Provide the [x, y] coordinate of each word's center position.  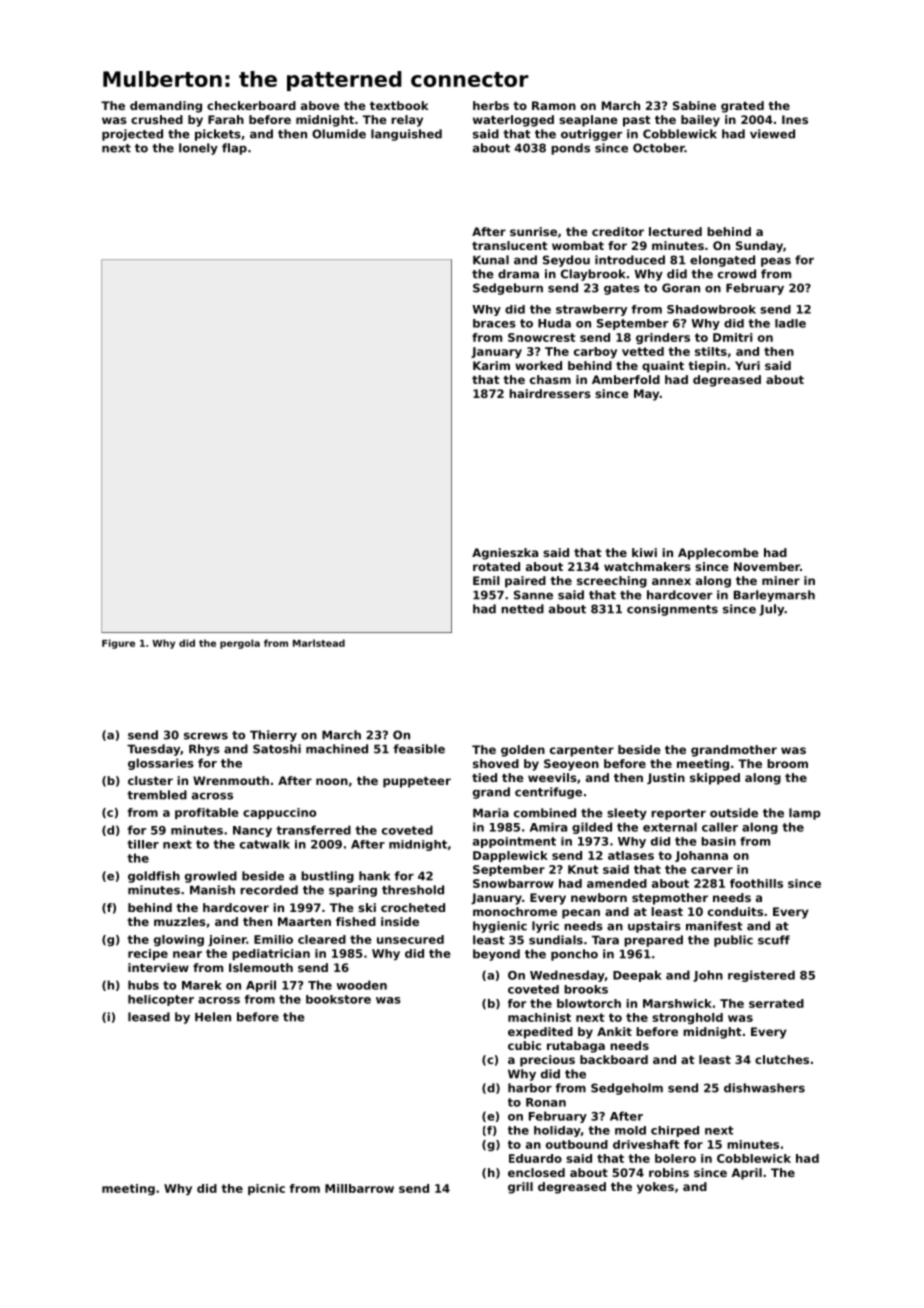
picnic [266, 1189]
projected [132, 135]
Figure [118, 644]
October [659, 148]
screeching [612, 582]
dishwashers [764, 1088]
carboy [595, 352]
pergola [240, 644]
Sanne [533, 595]
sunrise [533, 231]
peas [776, 262]
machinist [539, 1017]
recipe [148, 954]
